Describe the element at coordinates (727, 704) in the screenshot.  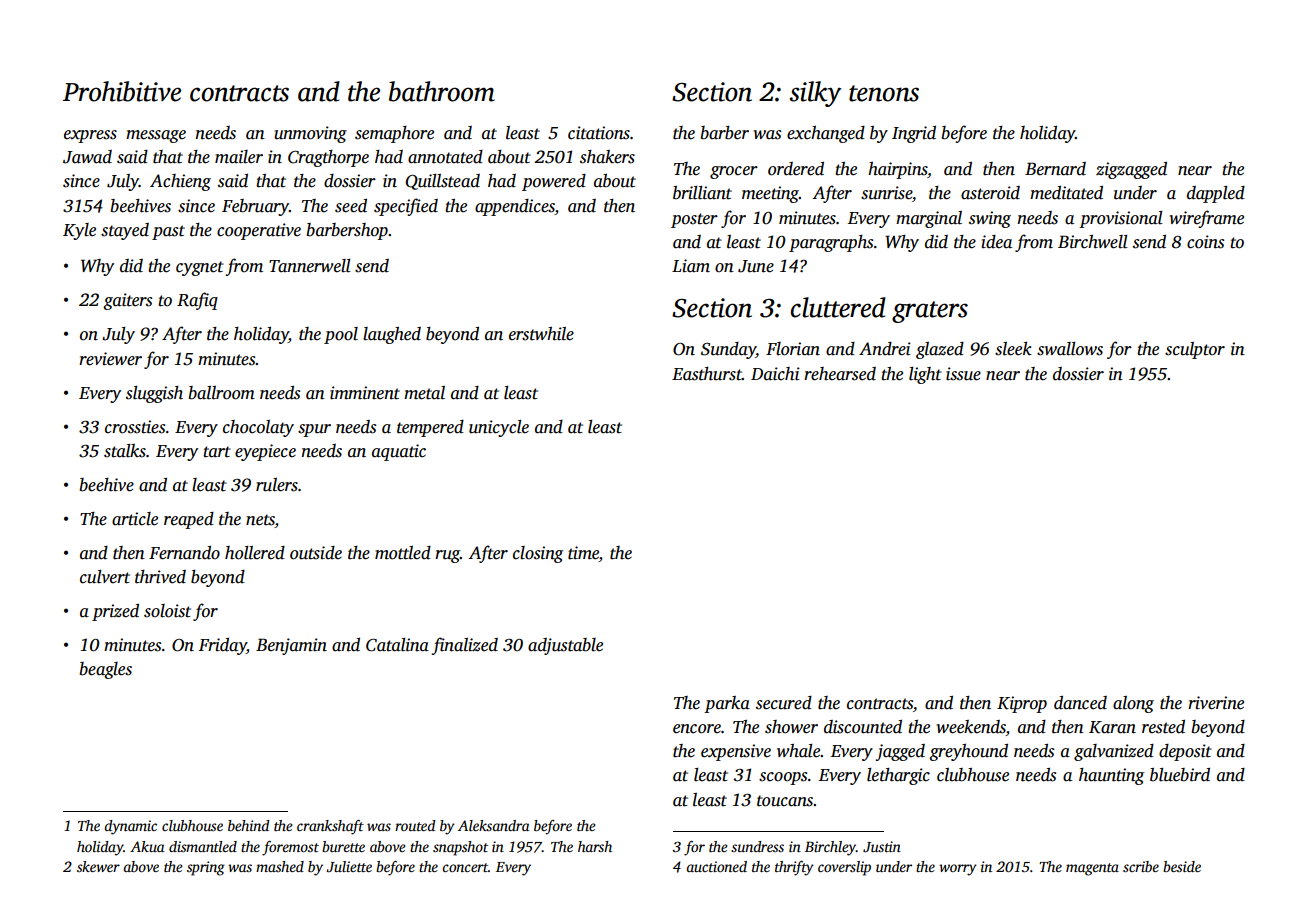
I see `parka` at that location.
